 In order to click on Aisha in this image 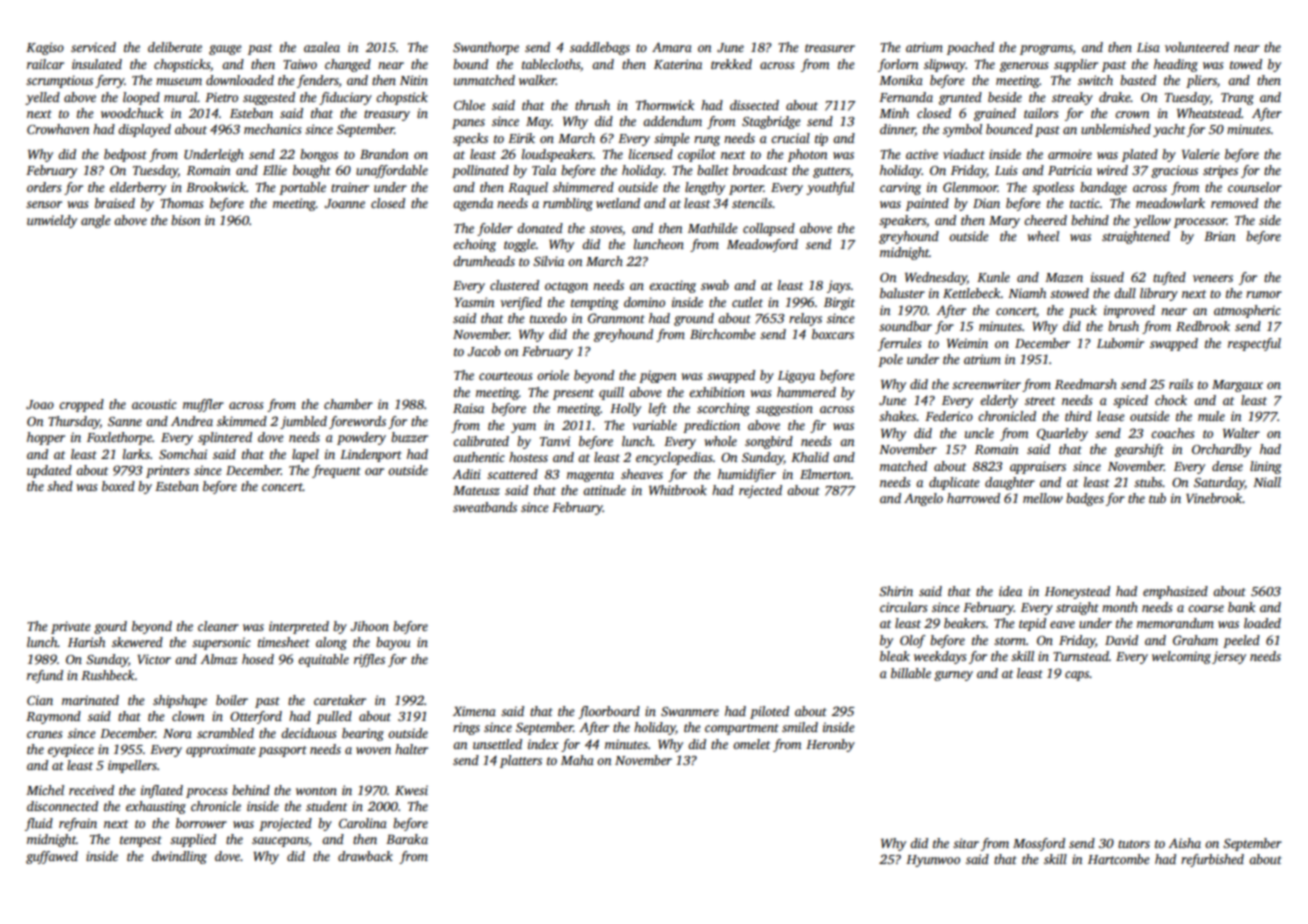, I will do `click(1184, 843)`.
